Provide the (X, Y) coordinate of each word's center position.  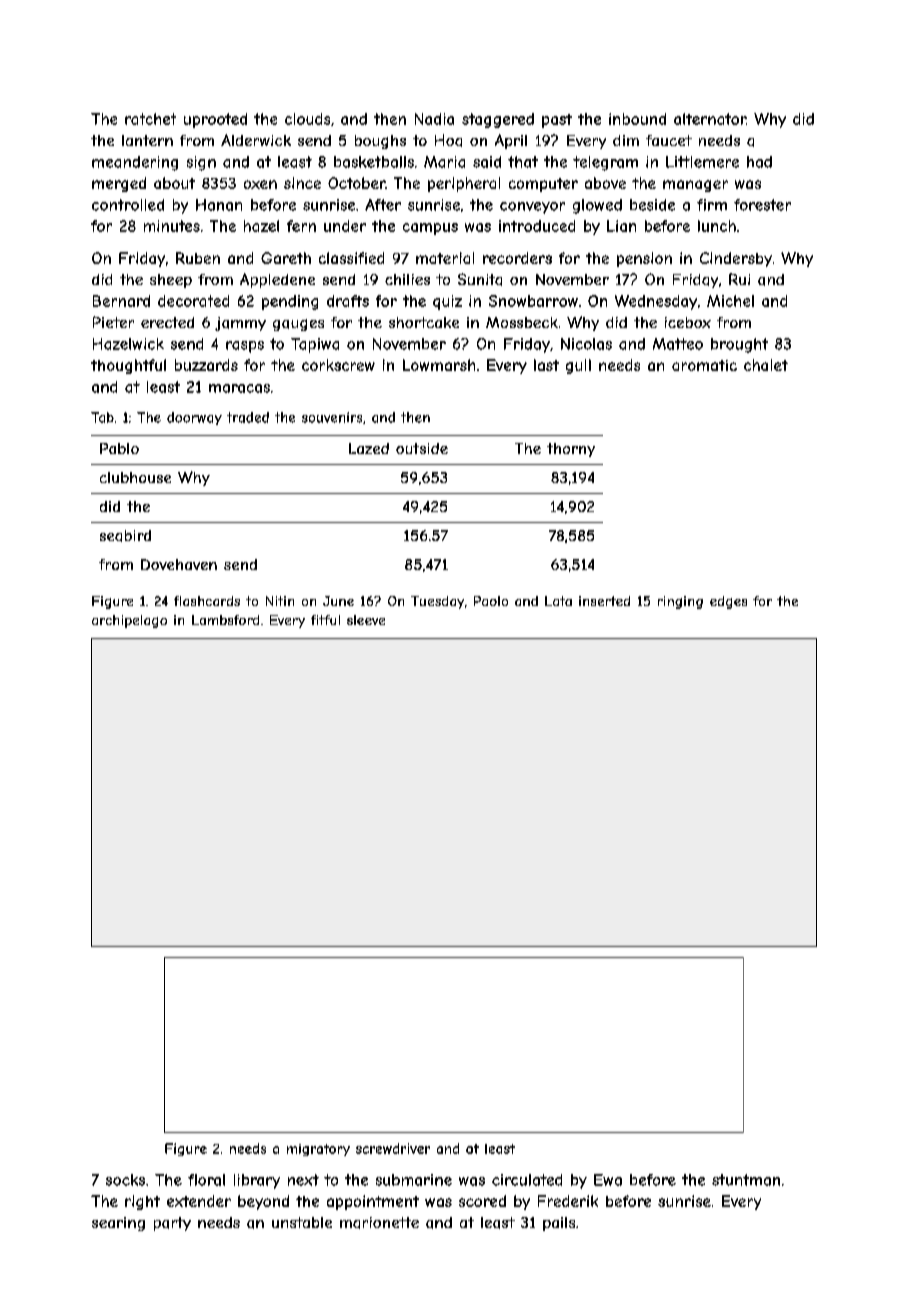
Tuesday (437, 602)
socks (125, 1180)
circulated (527, 1180)
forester (762, 205)
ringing (680, 602)
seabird (125, 536)
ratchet (150, 119)
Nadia (434, 119)
